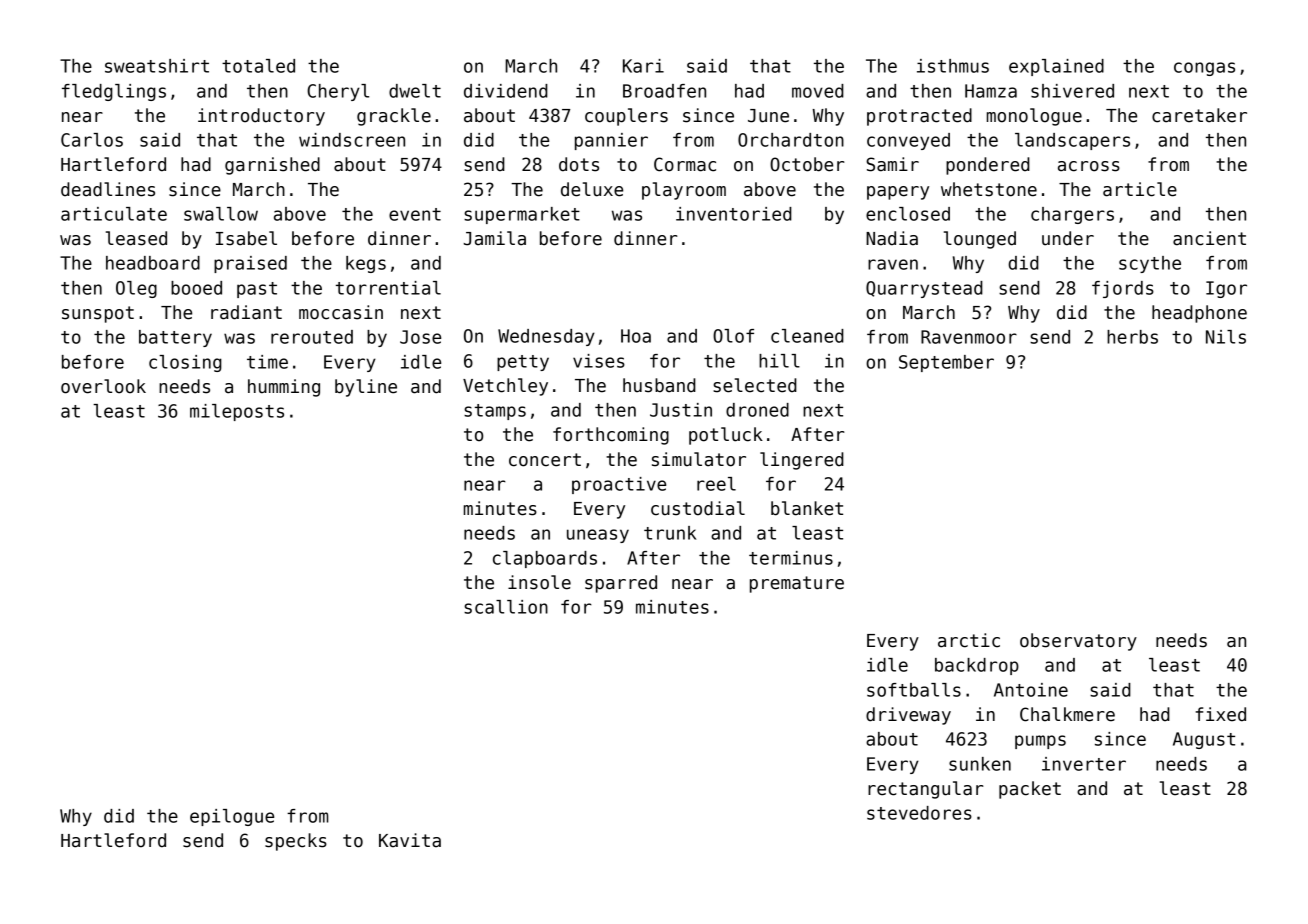 This screenshot has height=924, width=1308. What do you see at coordinates (1056, 67) in the screenshot?
I see `explained` at bounding box center [1056, 67].
